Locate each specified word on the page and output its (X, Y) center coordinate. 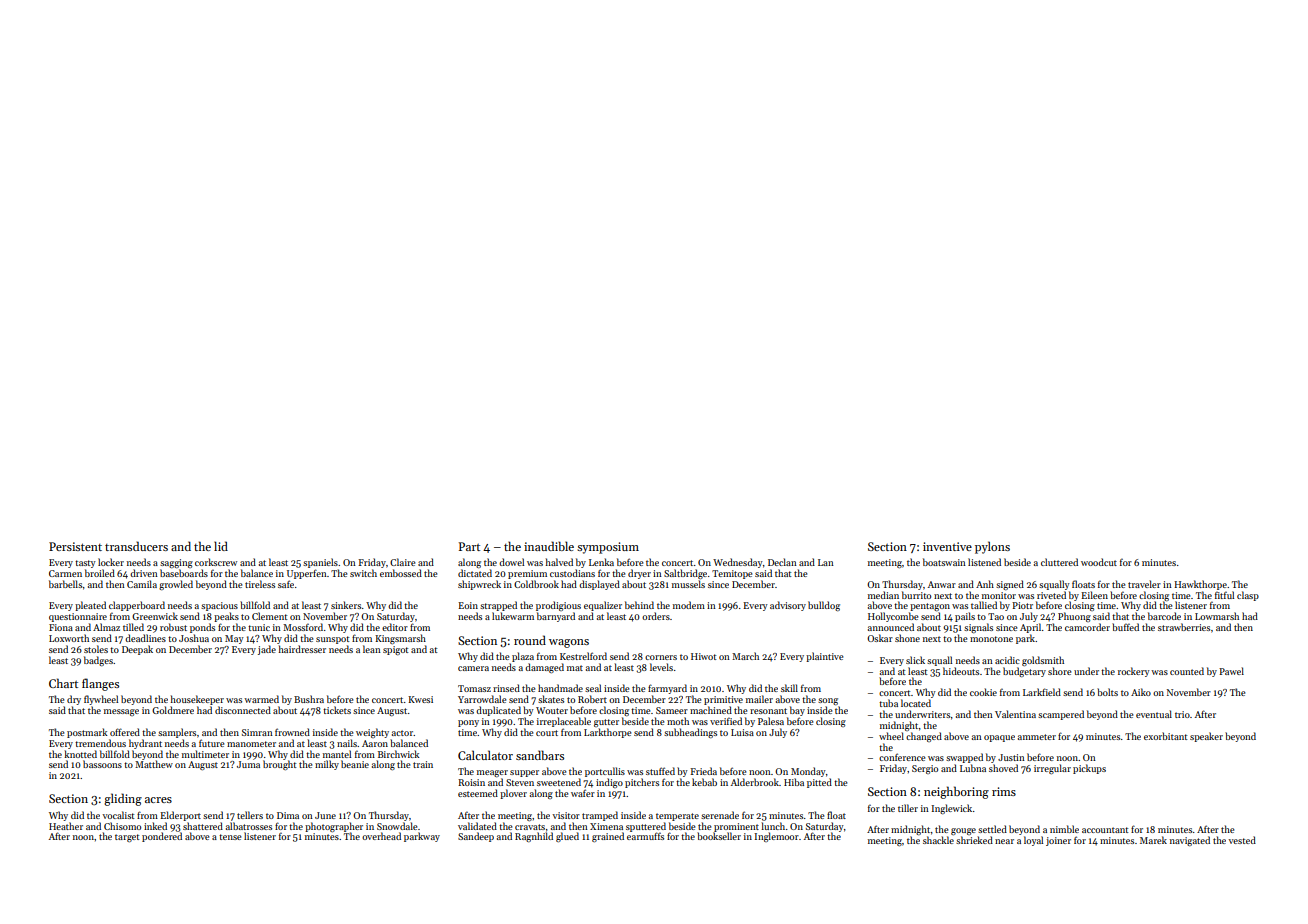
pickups (1089, 769)
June (325, 815)
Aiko (1141, 692)
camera (473, 668)
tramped (600, 816)
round (530, 640)
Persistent (75, 546)
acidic (1007, 660)
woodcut (1099, 562)
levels (661, 667)
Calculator (485, 755)
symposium (608, 548)
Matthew (154, 764)
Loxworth (69, 638)
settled (992, 829)
